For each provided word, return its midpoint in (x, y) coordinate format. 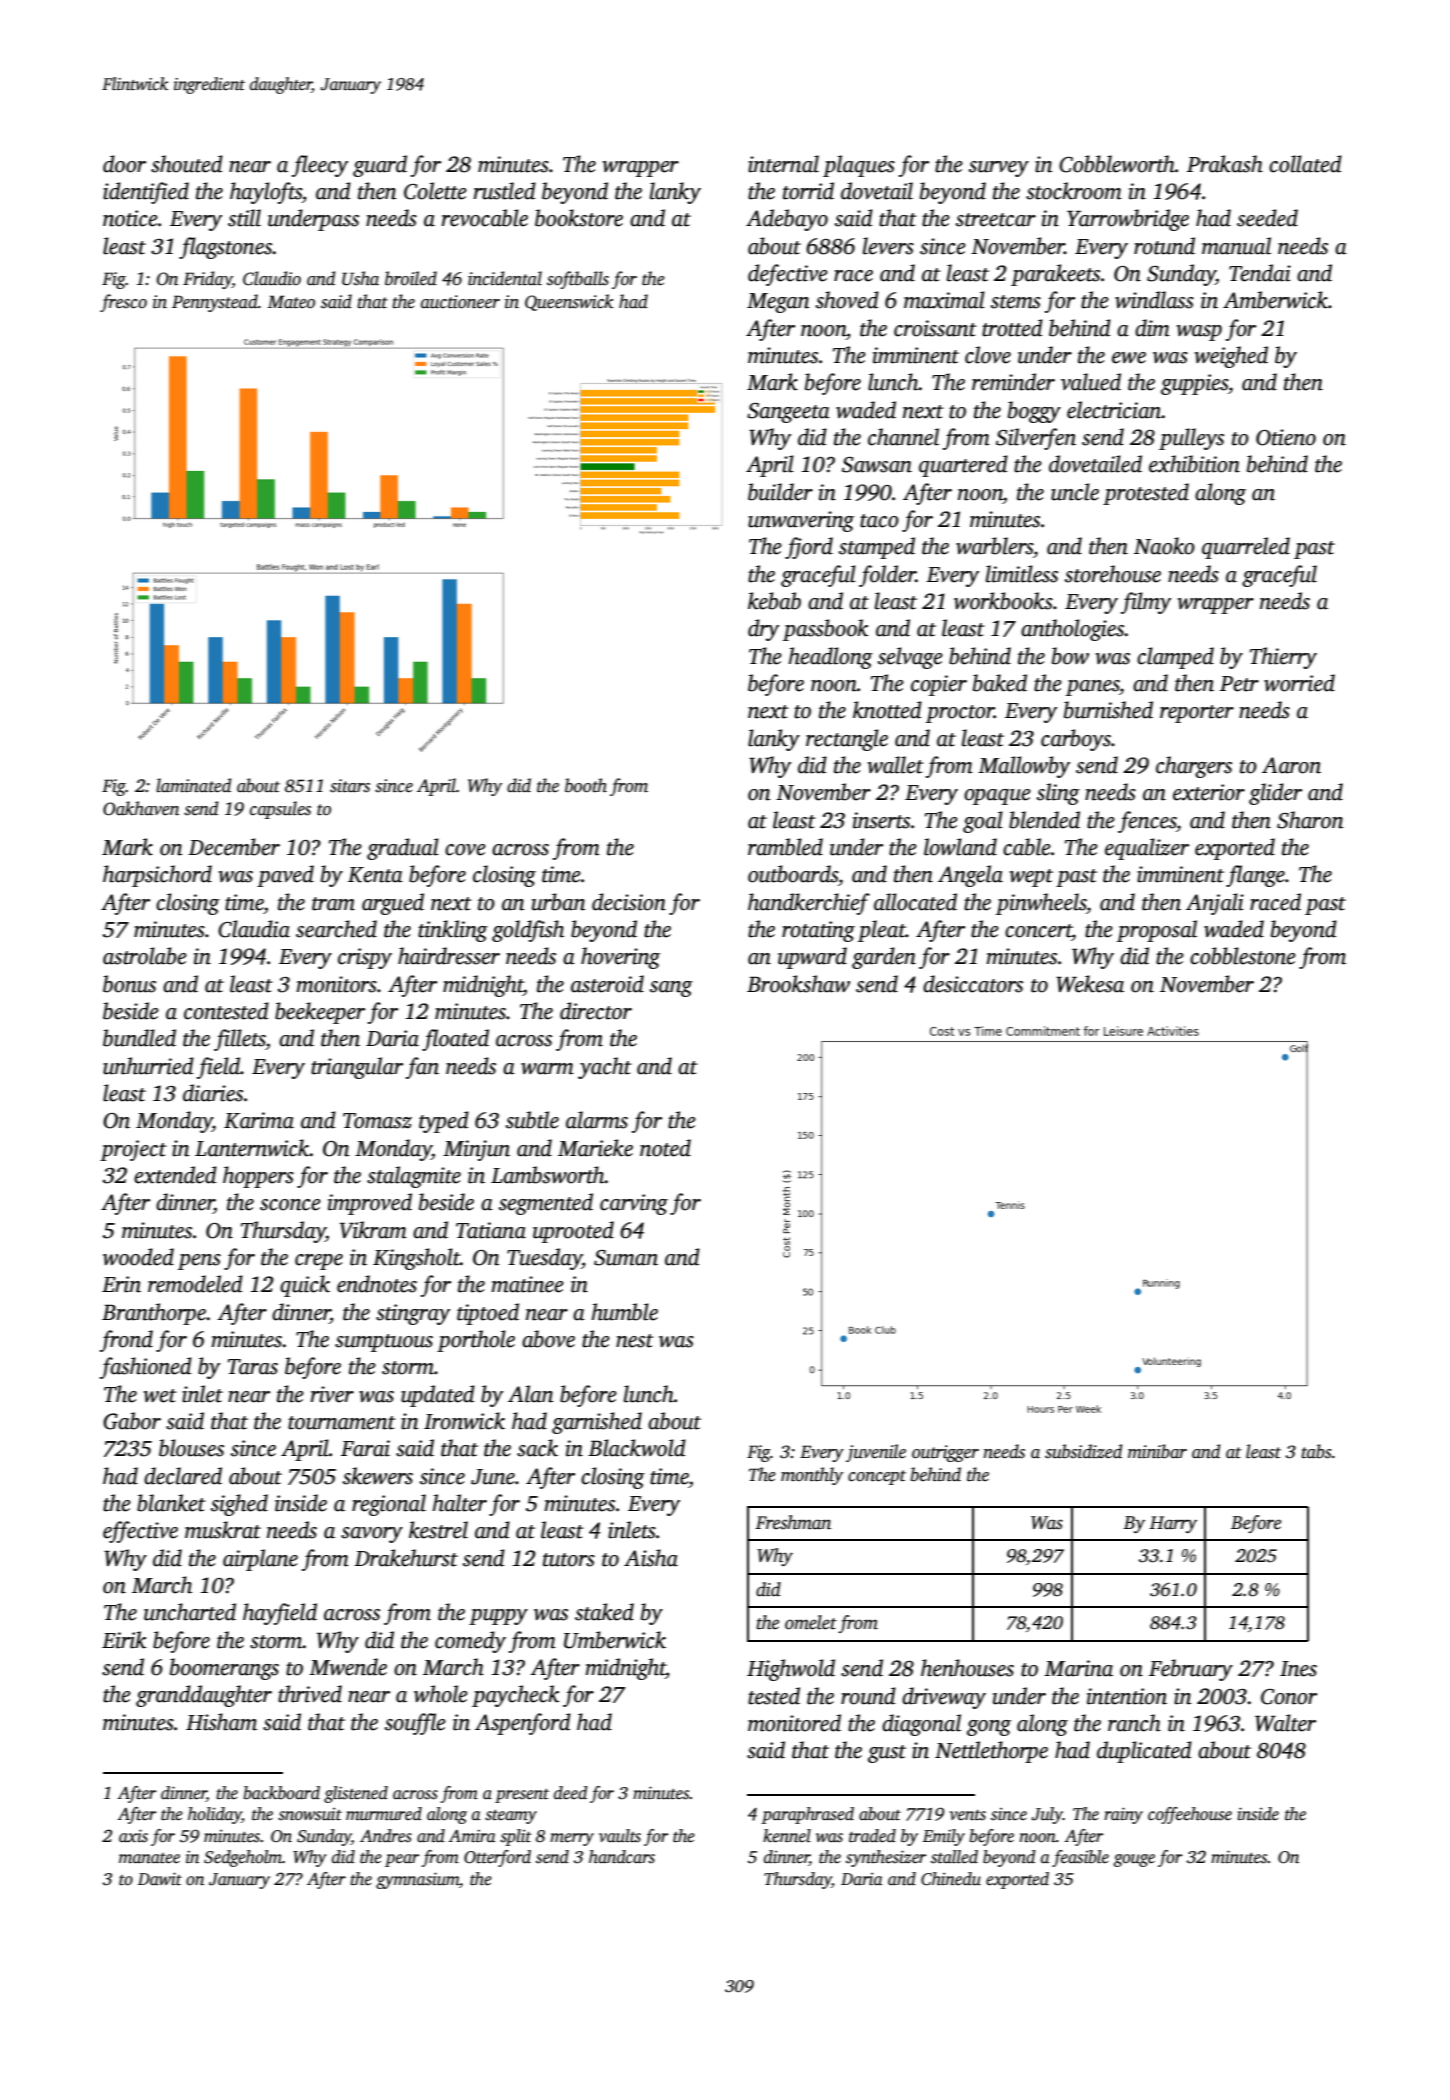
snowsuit (310, 1814)
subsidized (1083, 1451)
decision (629, 902)
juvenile (876, 1453)
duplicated (1144, 1752)
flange (1255, 876)
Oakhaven (141, 808)
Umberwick (615, 1640)
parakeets (1055, 275)
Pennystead (215, 303)
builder (780, 492)
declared (183, 1476)
